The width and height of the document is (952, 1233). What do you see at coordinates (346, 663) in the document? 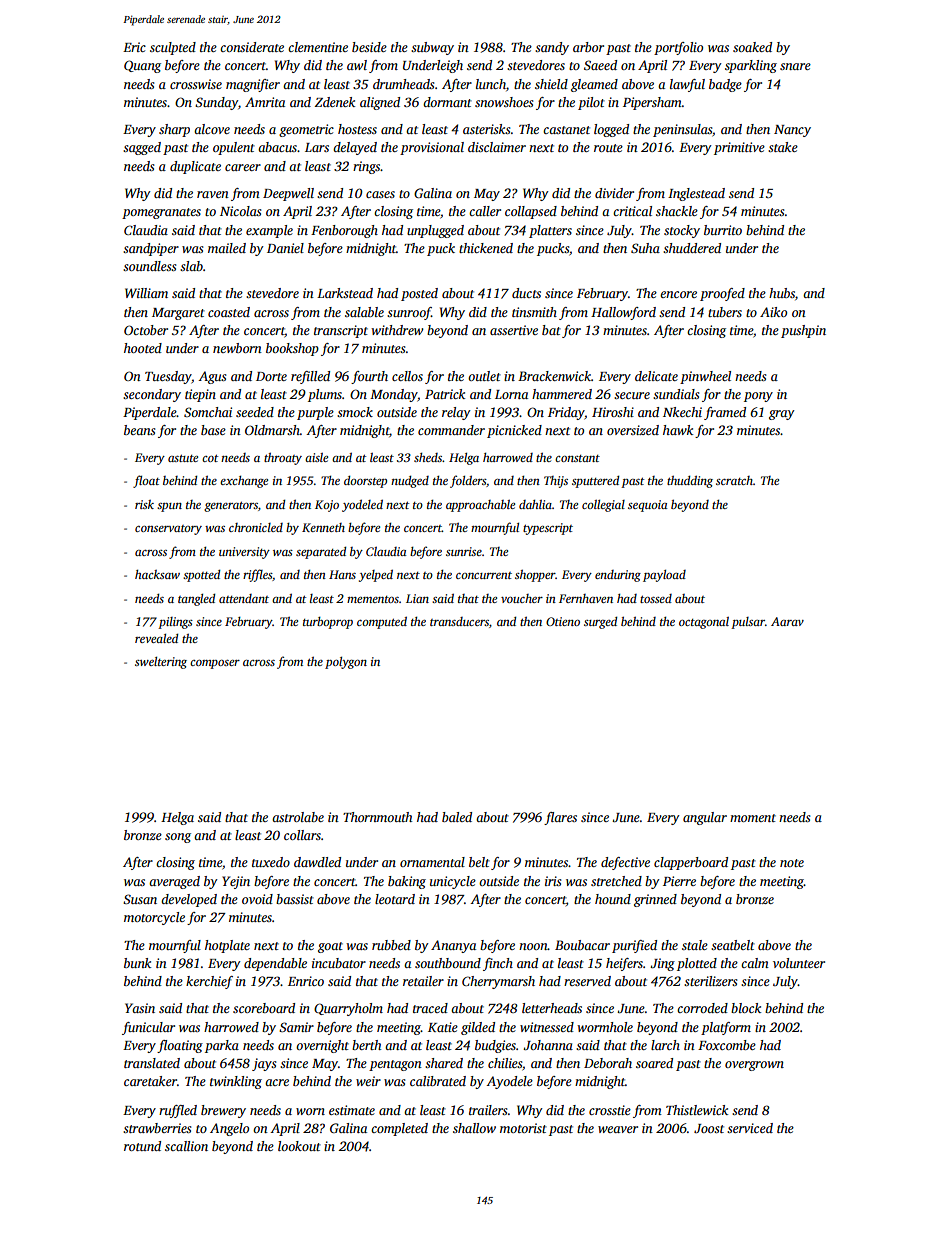
I see `polygon` at bounding box center [346, 663].
